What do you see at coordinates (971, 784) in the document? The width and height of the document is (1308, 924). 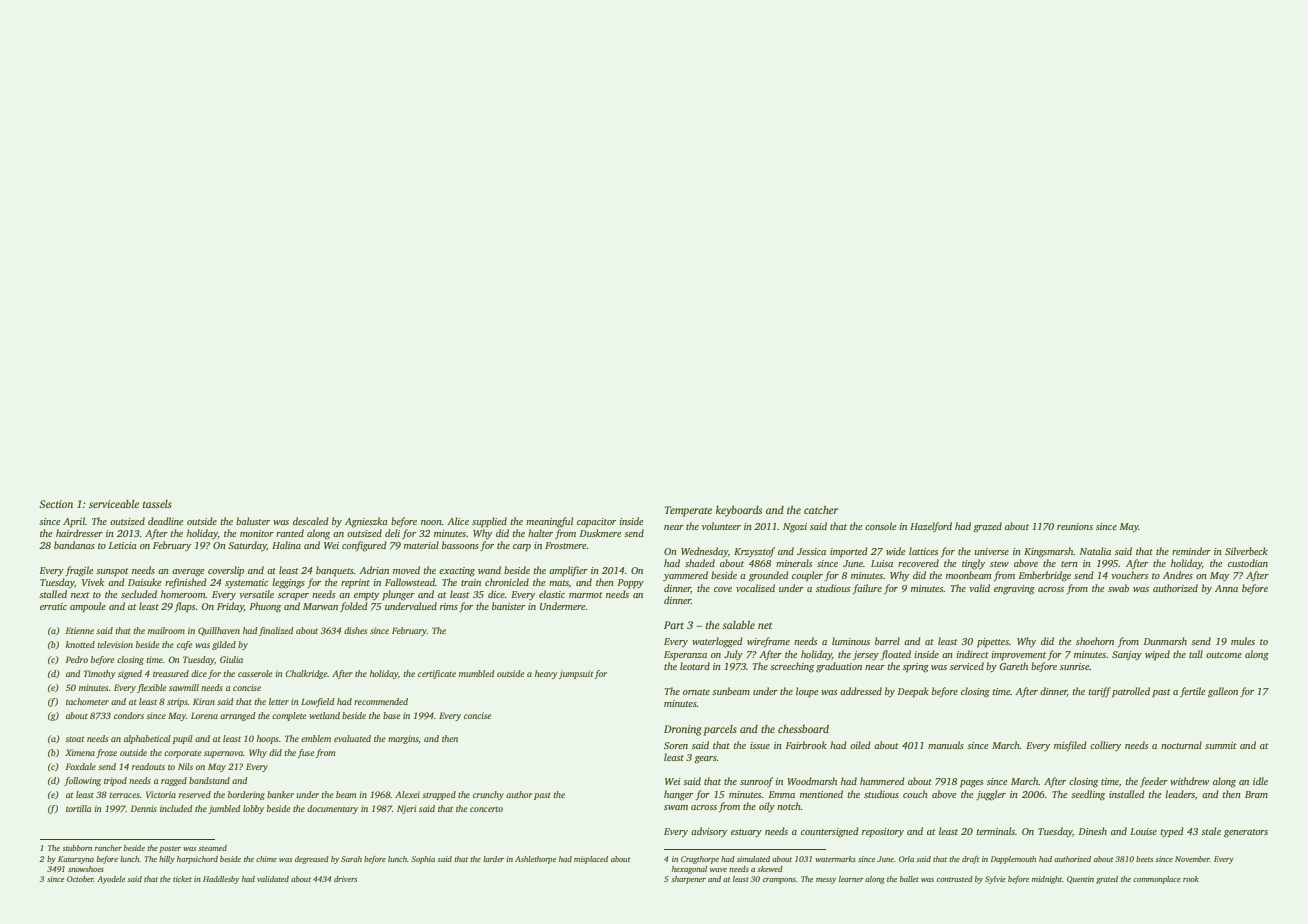 I see `pages` at bounding box center [971, 784].
